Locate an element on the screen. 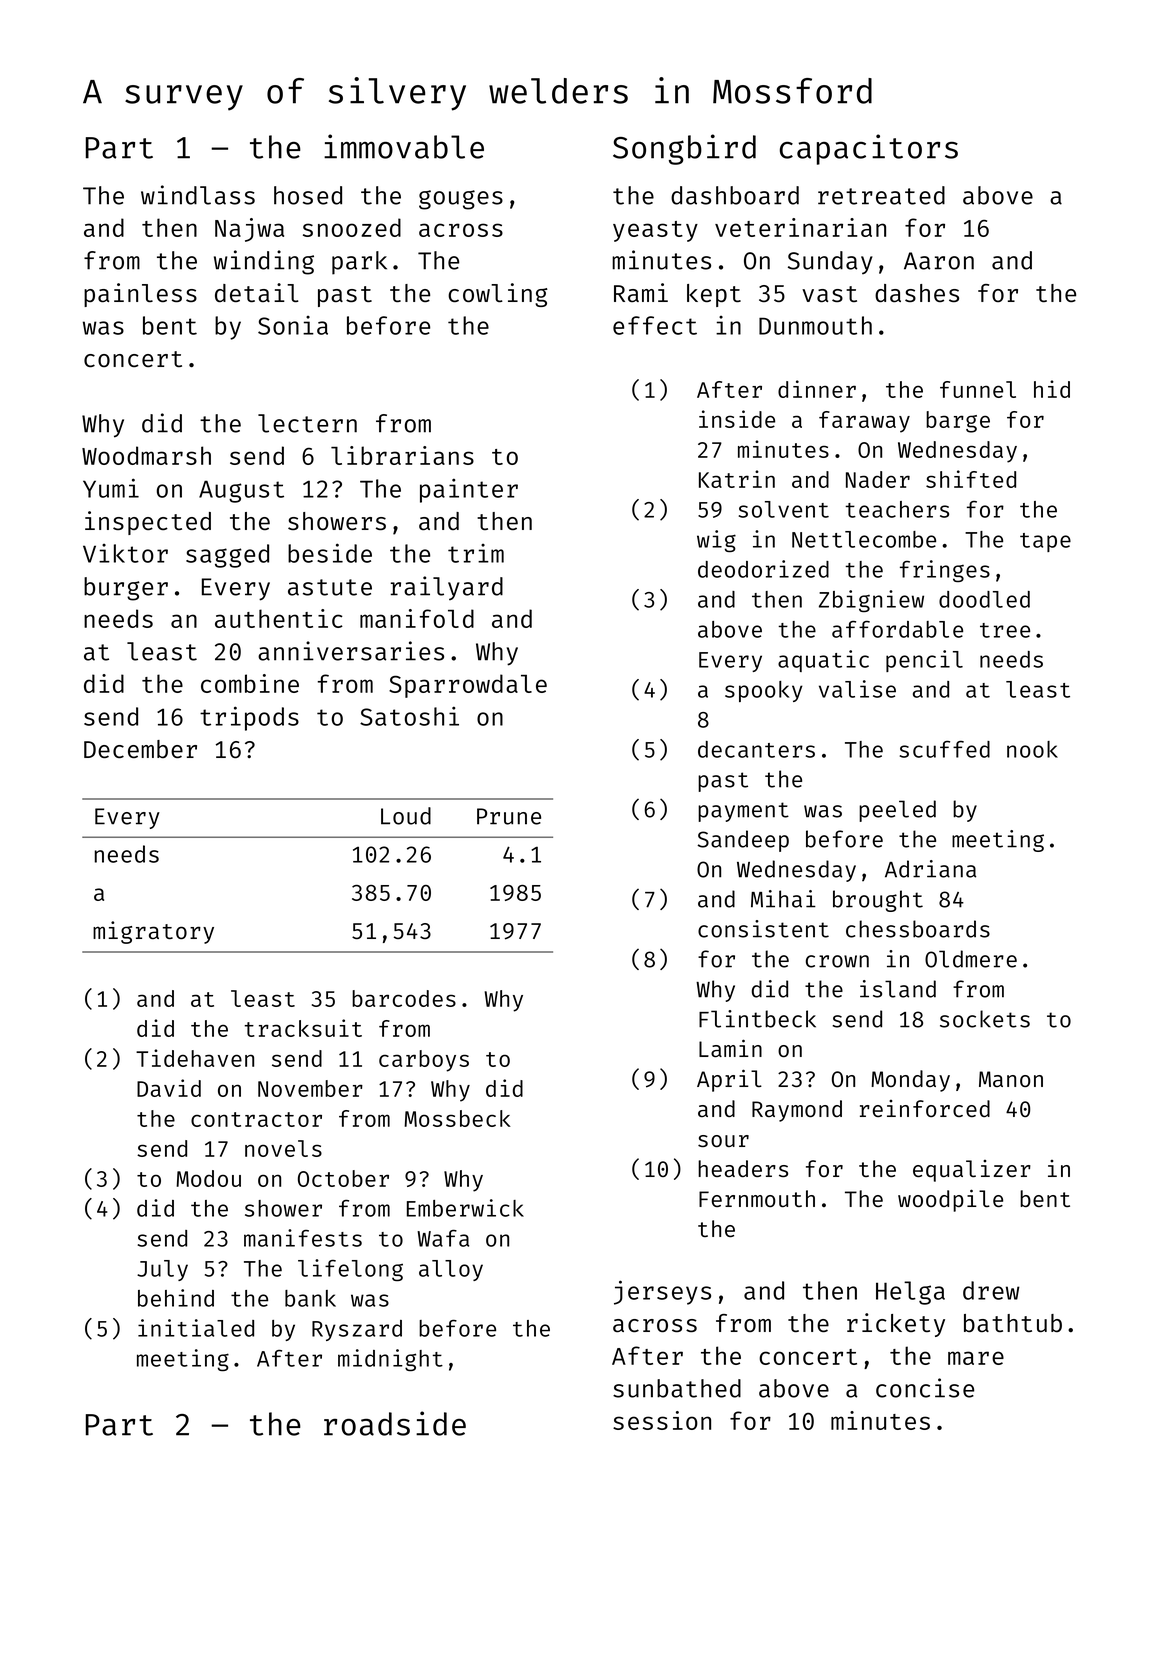  Prune is located at coordinates (509, 816).
